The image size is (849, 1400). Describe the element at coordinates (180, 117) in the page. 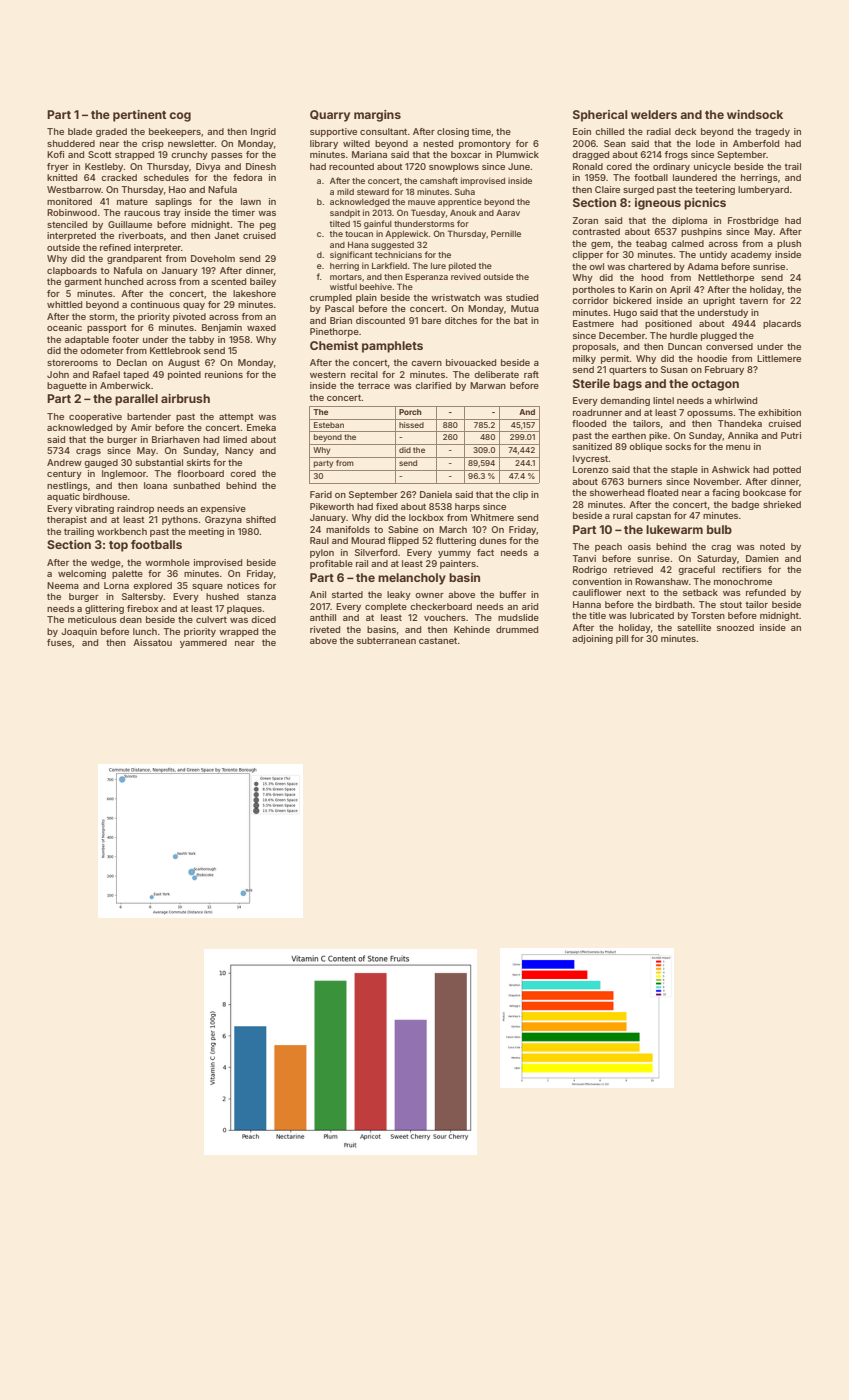

I see `cog` at that location.
